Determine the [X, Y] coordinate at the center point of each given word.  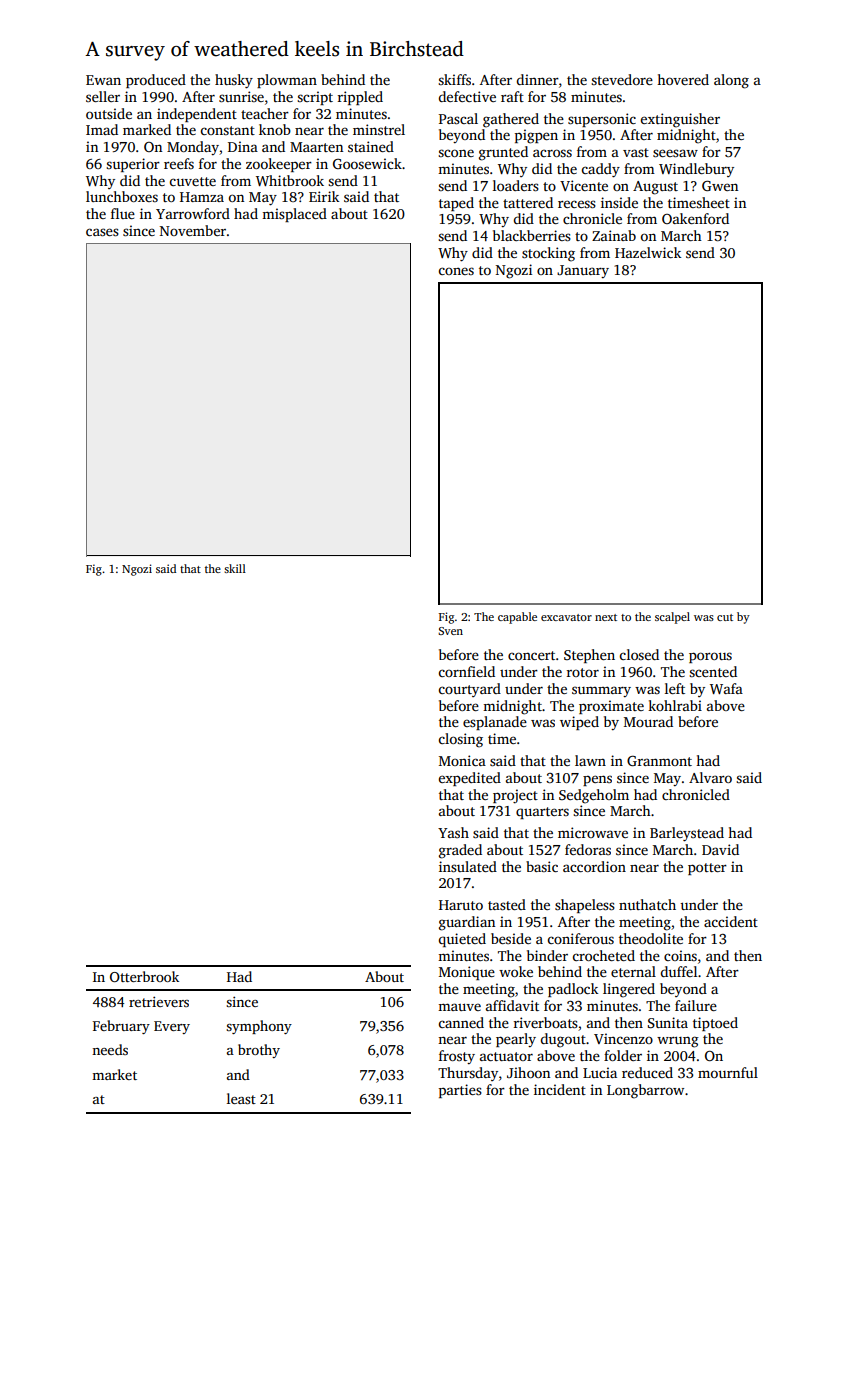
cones [456, 271]
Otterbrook [144, 976]
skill [235, 568]
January [583, 271]
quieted [462, 940]
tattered [528, 202]
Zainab [614, 235]
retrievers [159, 1001]
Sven [450, 631]
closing [461, 740]
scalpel [672, 618]
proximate [611, 707]
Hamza [202, 197]
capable [517, 618]
